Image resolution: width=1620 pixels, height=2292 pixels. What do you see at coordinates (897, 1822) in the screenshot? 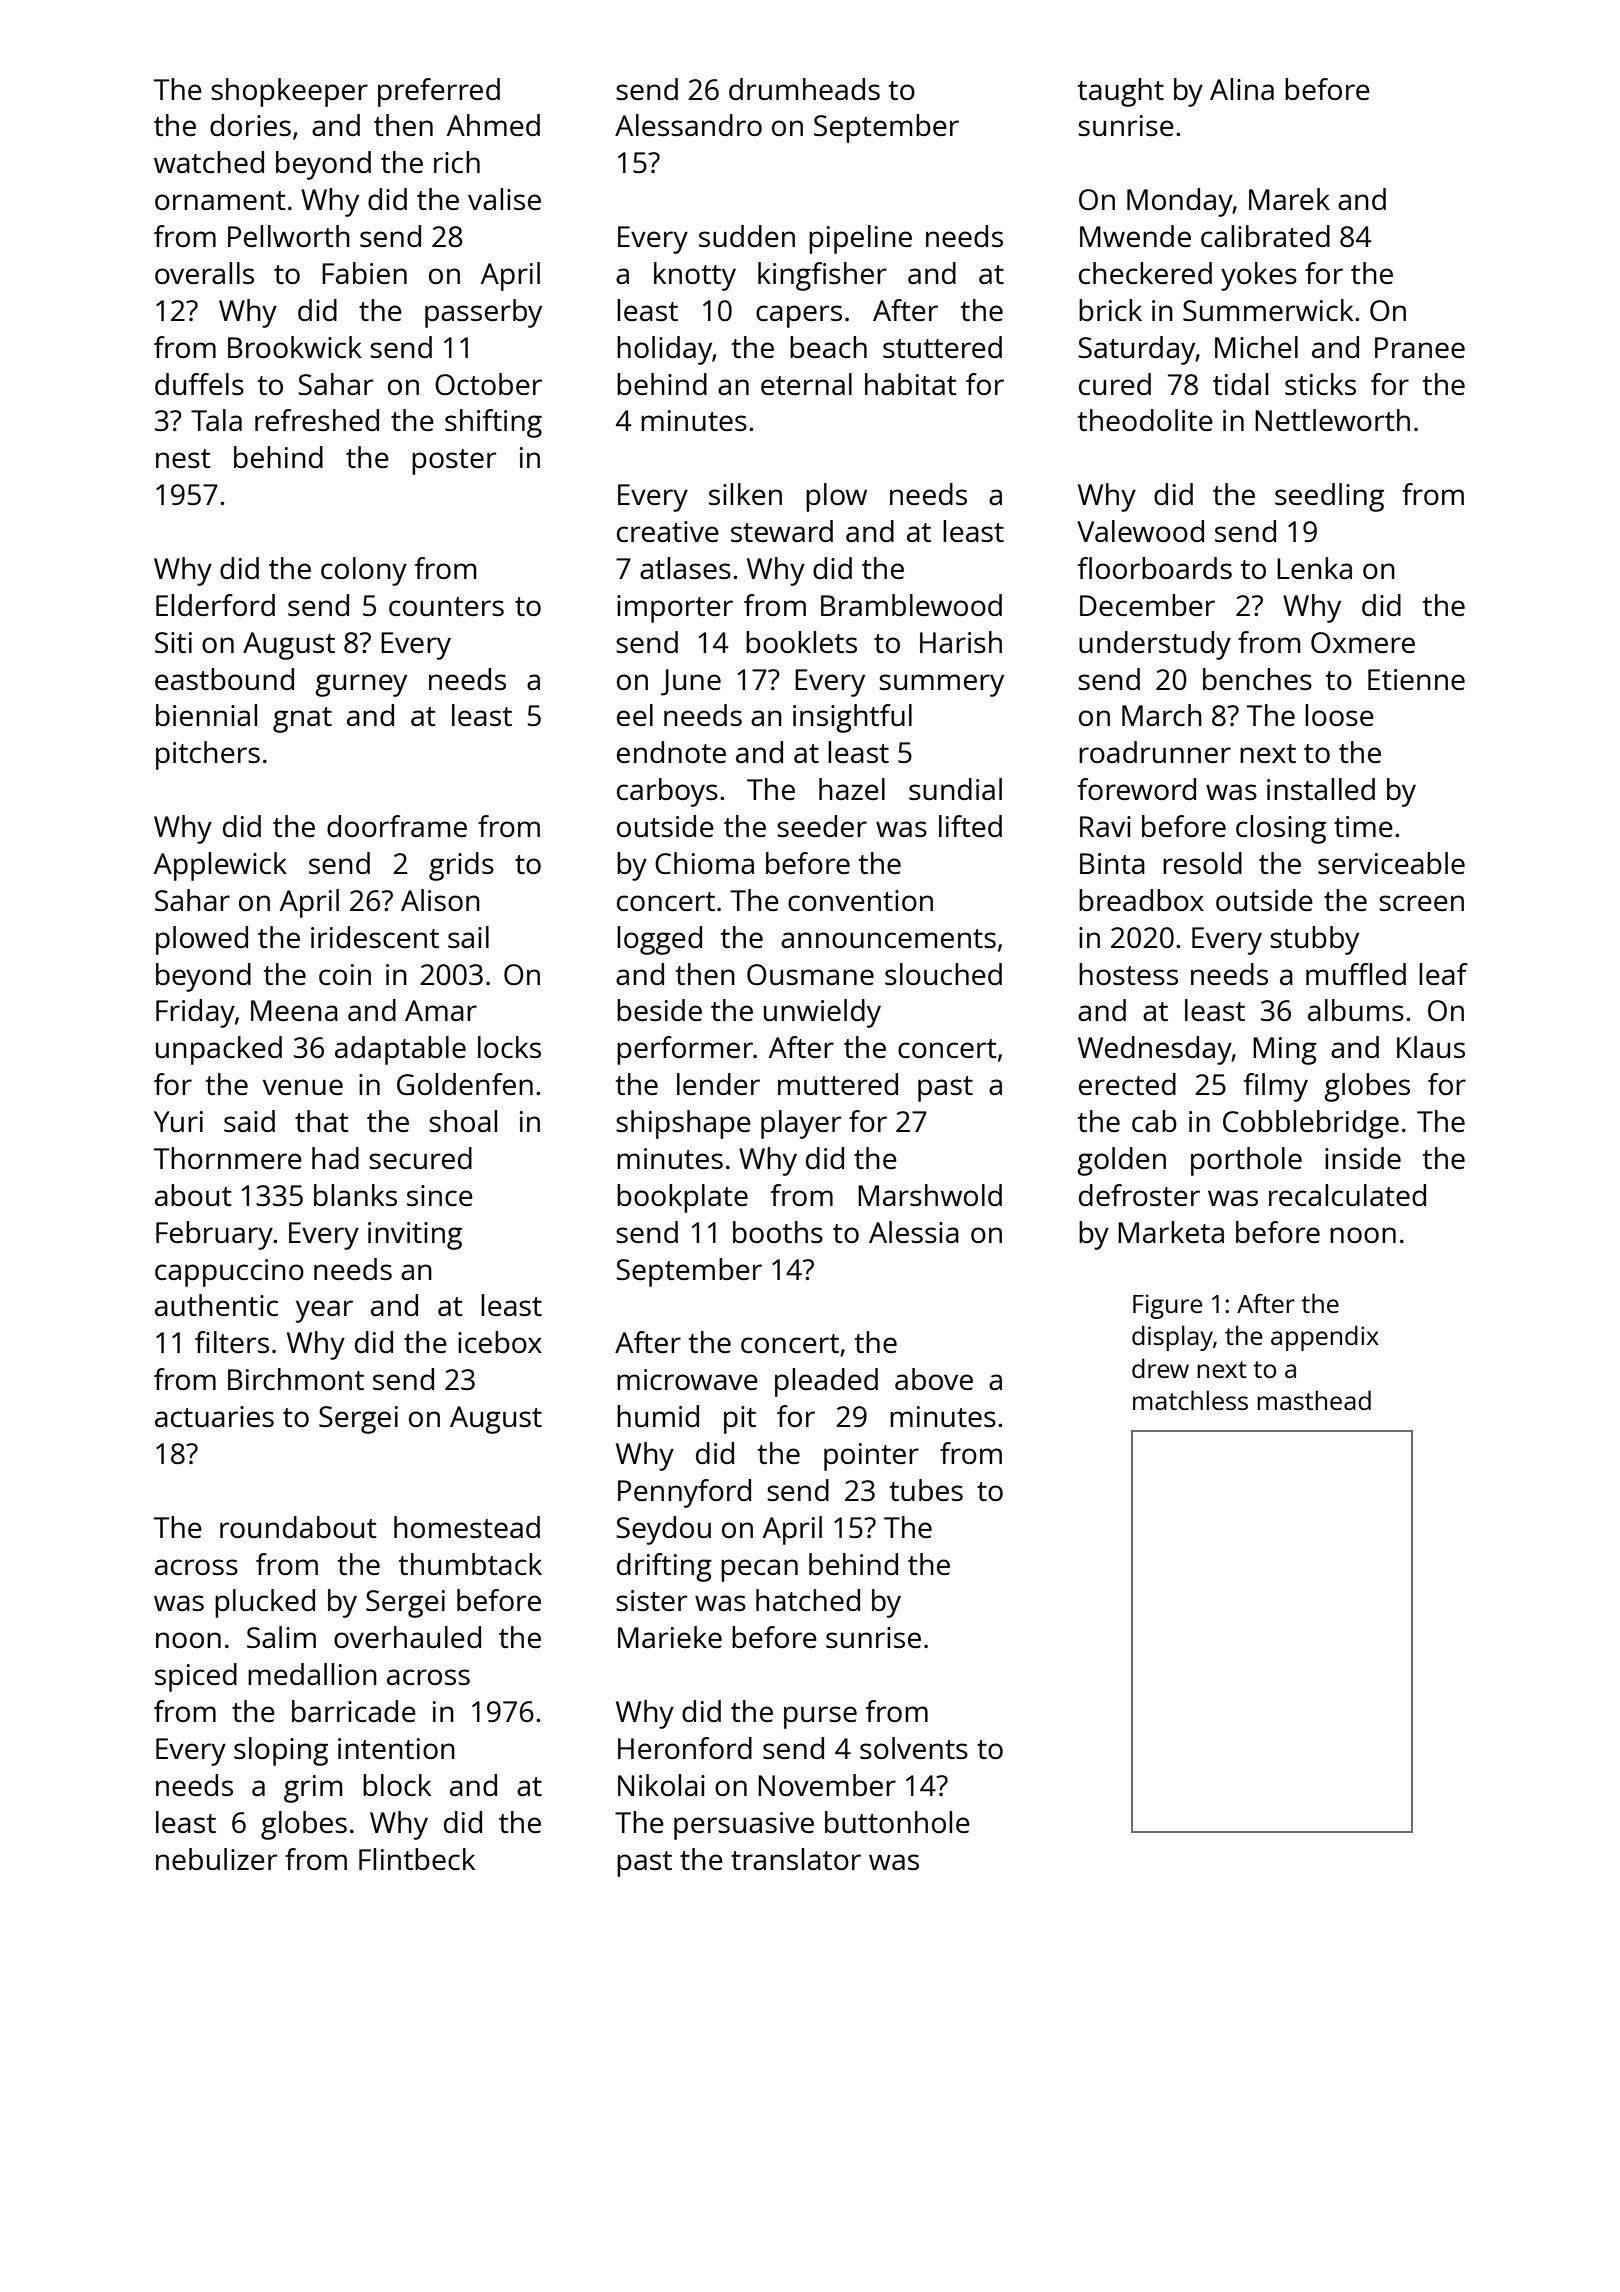
I see `buttonhole` at bounding box center [897, 1822].
